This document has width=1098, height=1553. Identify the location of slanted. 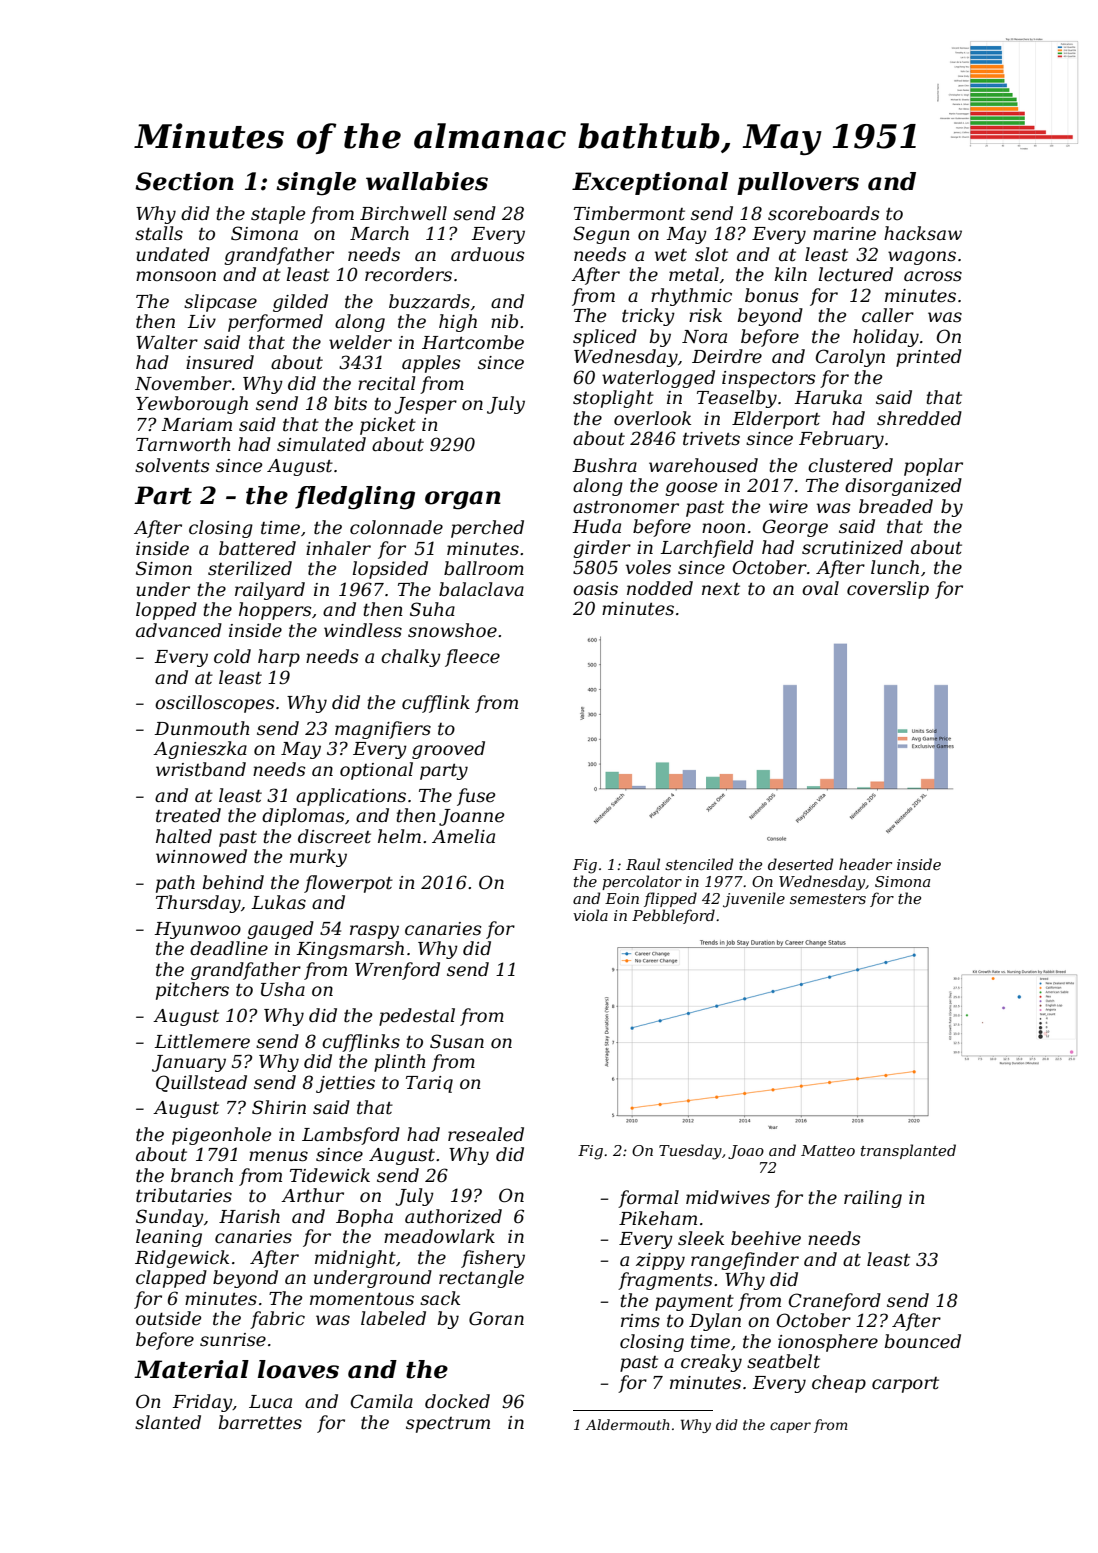
(168, 1422).
